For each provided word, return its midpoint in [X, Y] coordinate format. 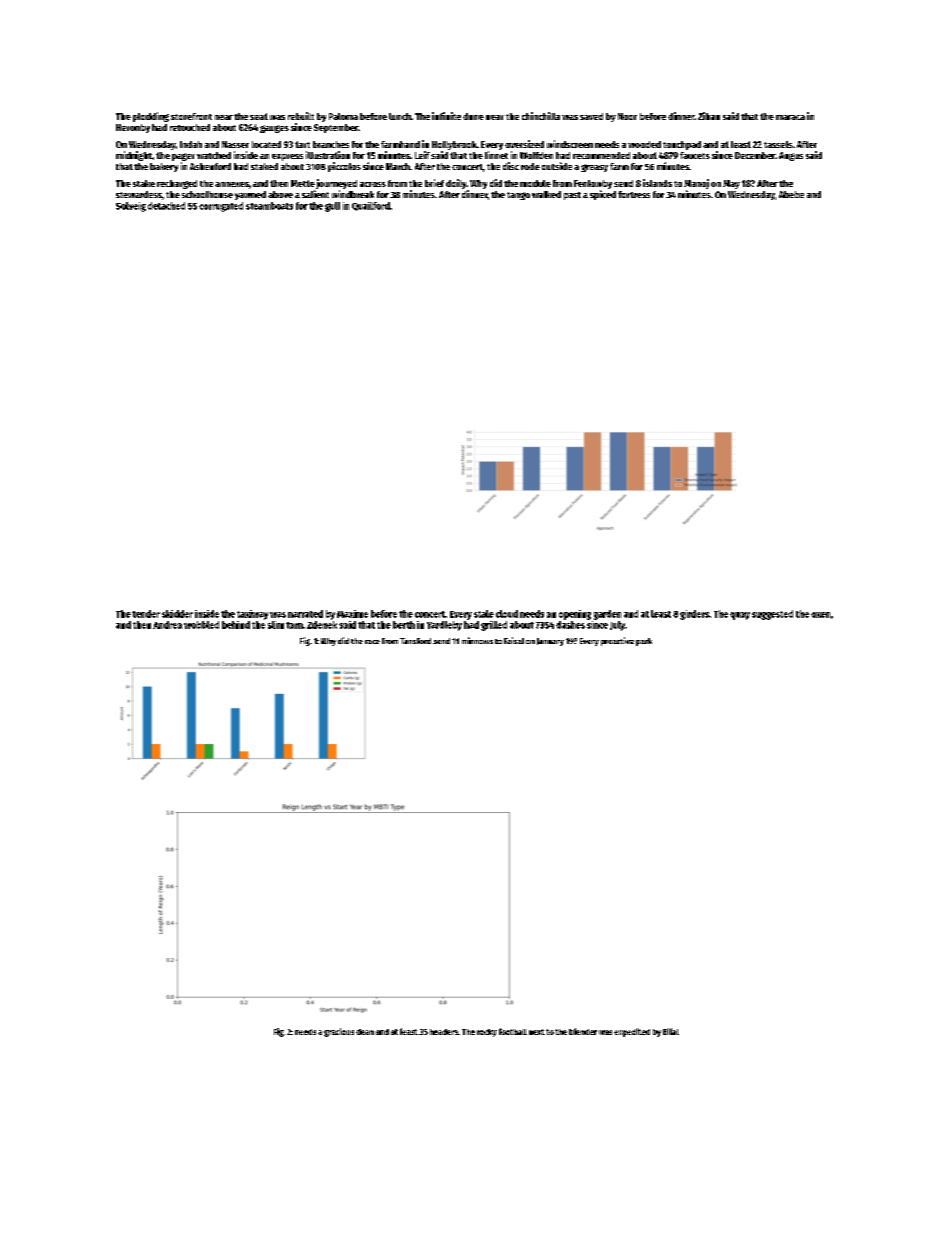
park [644, 642]
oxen [820, 615]
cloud [507, 614]
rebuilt [301, 116]
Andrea [167, 625]
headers [444, 1032]
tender [146, 614]
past [572, 196]
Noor [627, 116]
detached [166, 206]
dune [473, 116]
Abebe [791, 194]
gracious [339, 1032]
